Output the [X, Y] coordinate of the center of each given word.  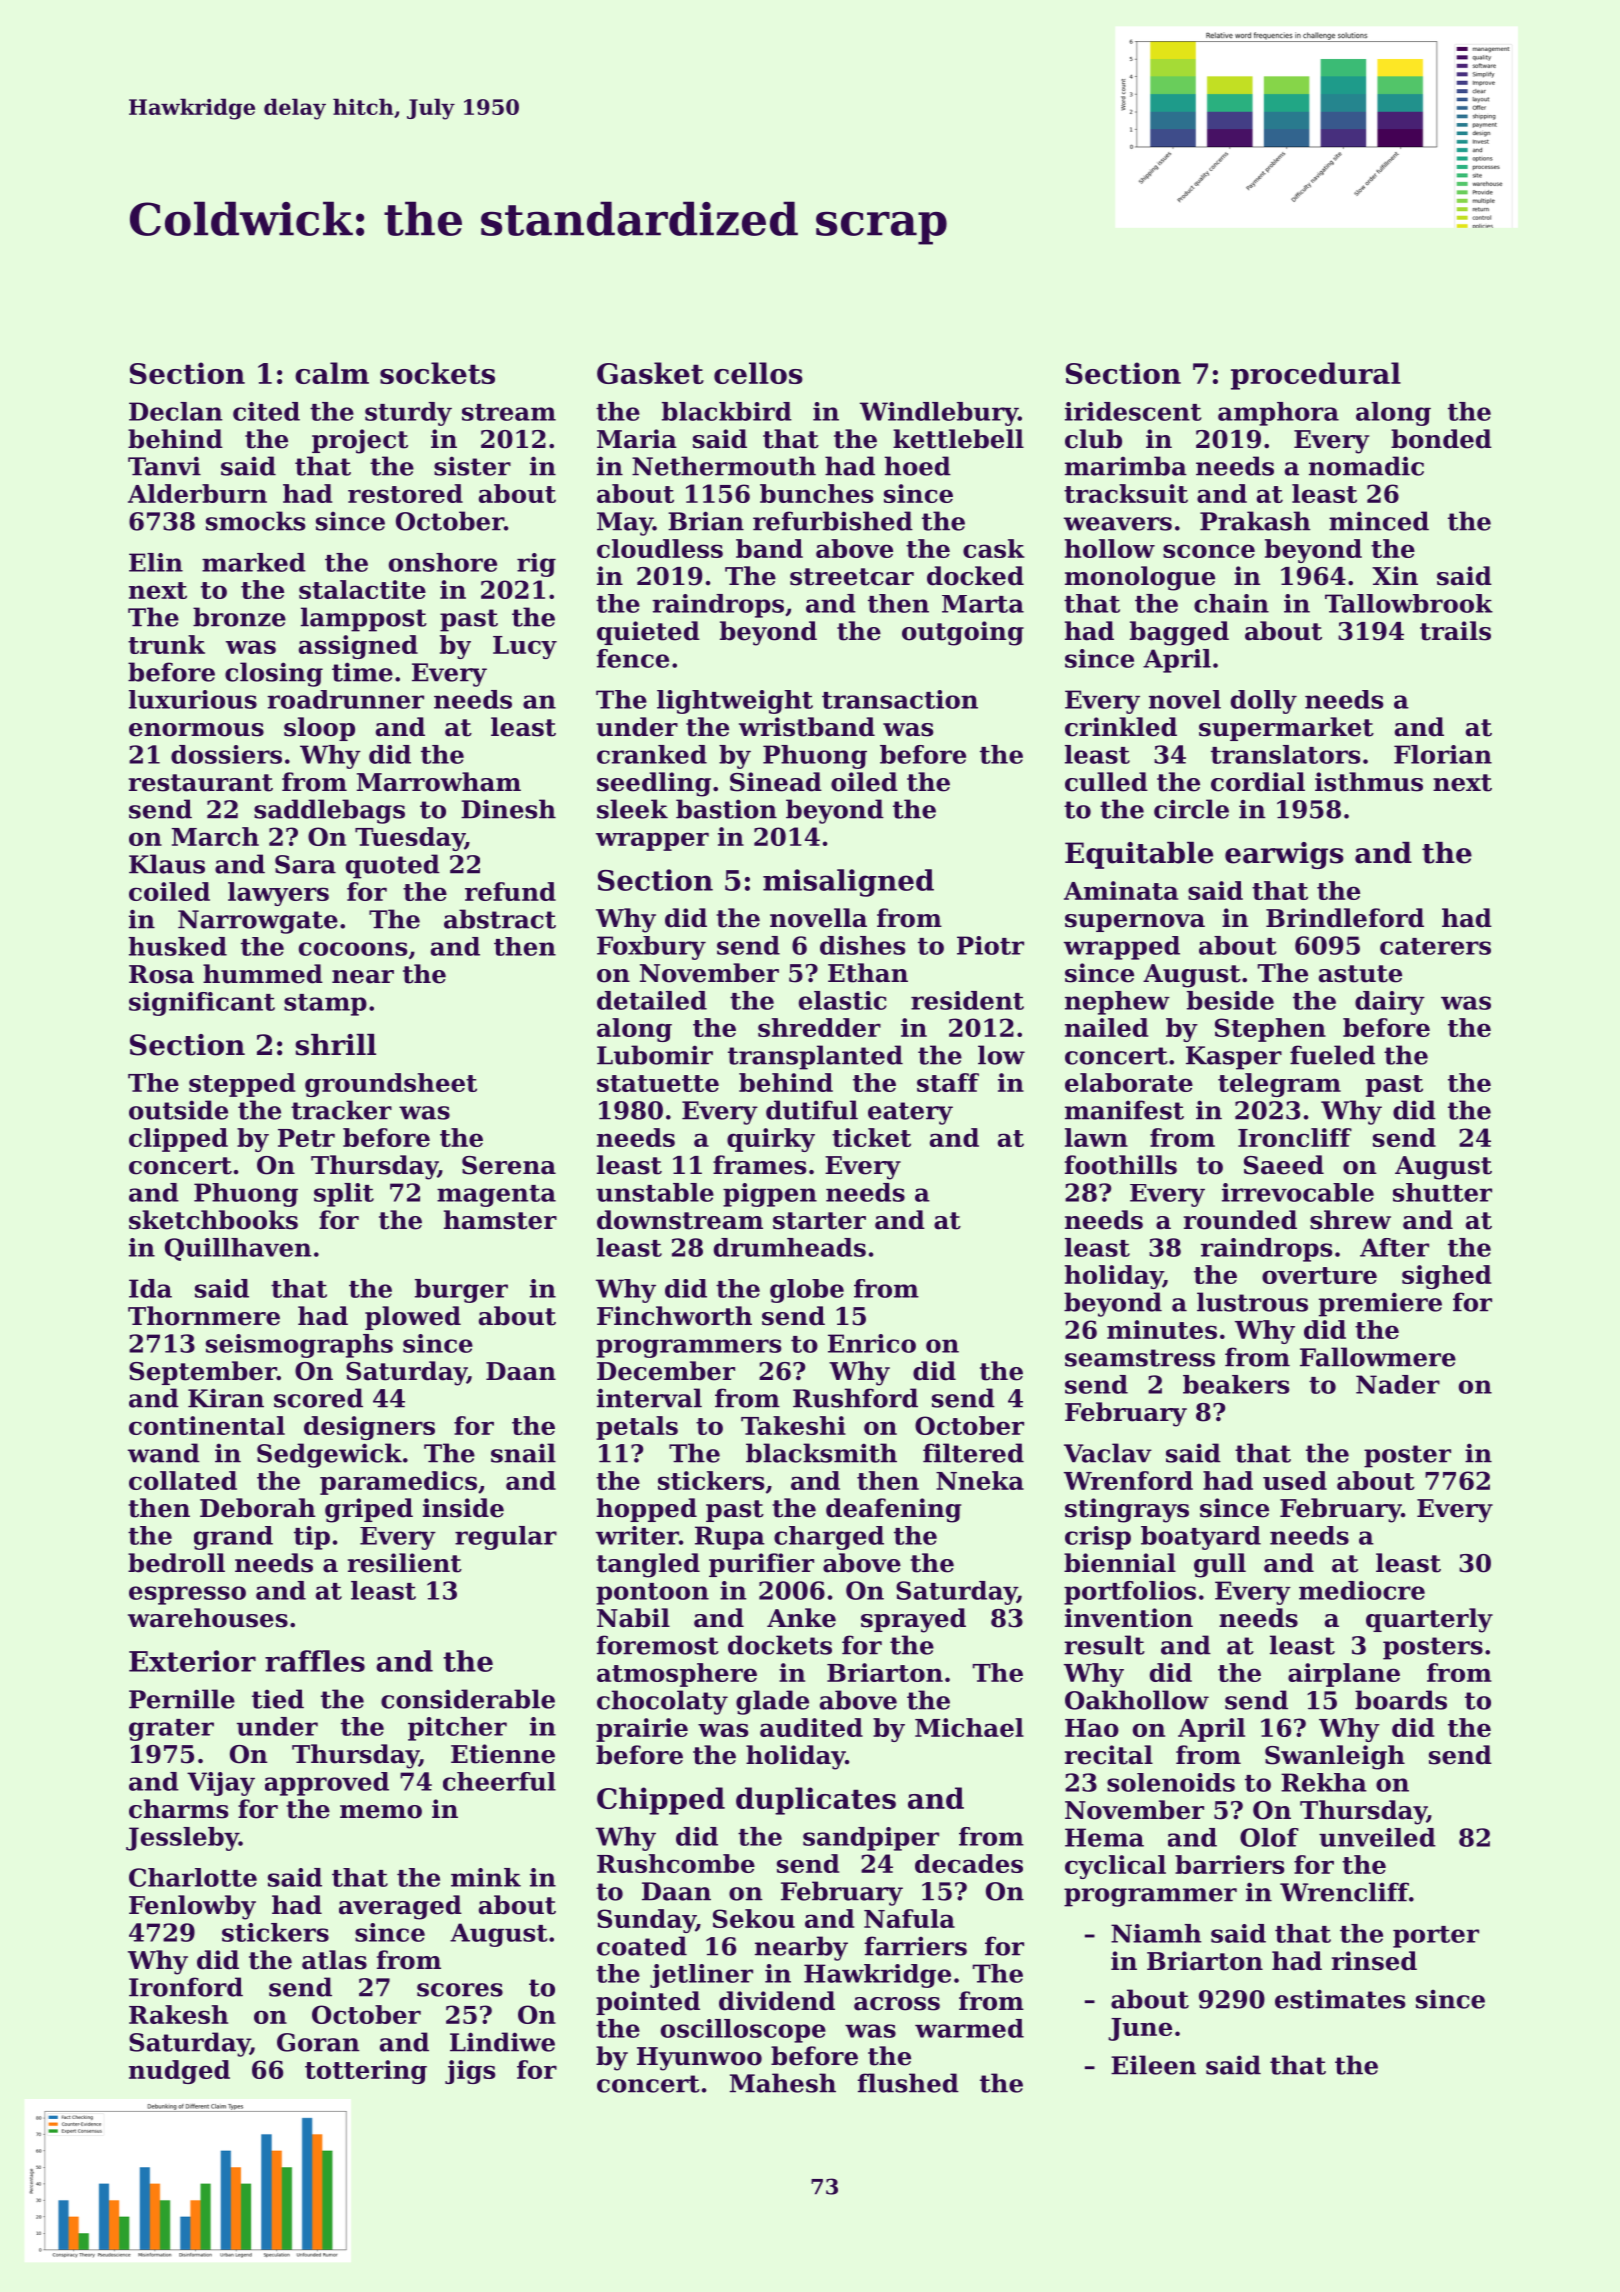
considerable [468, 1699]
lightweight [735, 702]
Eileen [1153, 2065]
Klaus [167, 864]
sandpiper [871, 1839]
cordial [1258, 782]
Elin [156, 562]
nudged [179, 2072]
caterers [1435, 946]
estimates [1340, 1999]
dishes [862, 945]
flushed [908, 2083]
